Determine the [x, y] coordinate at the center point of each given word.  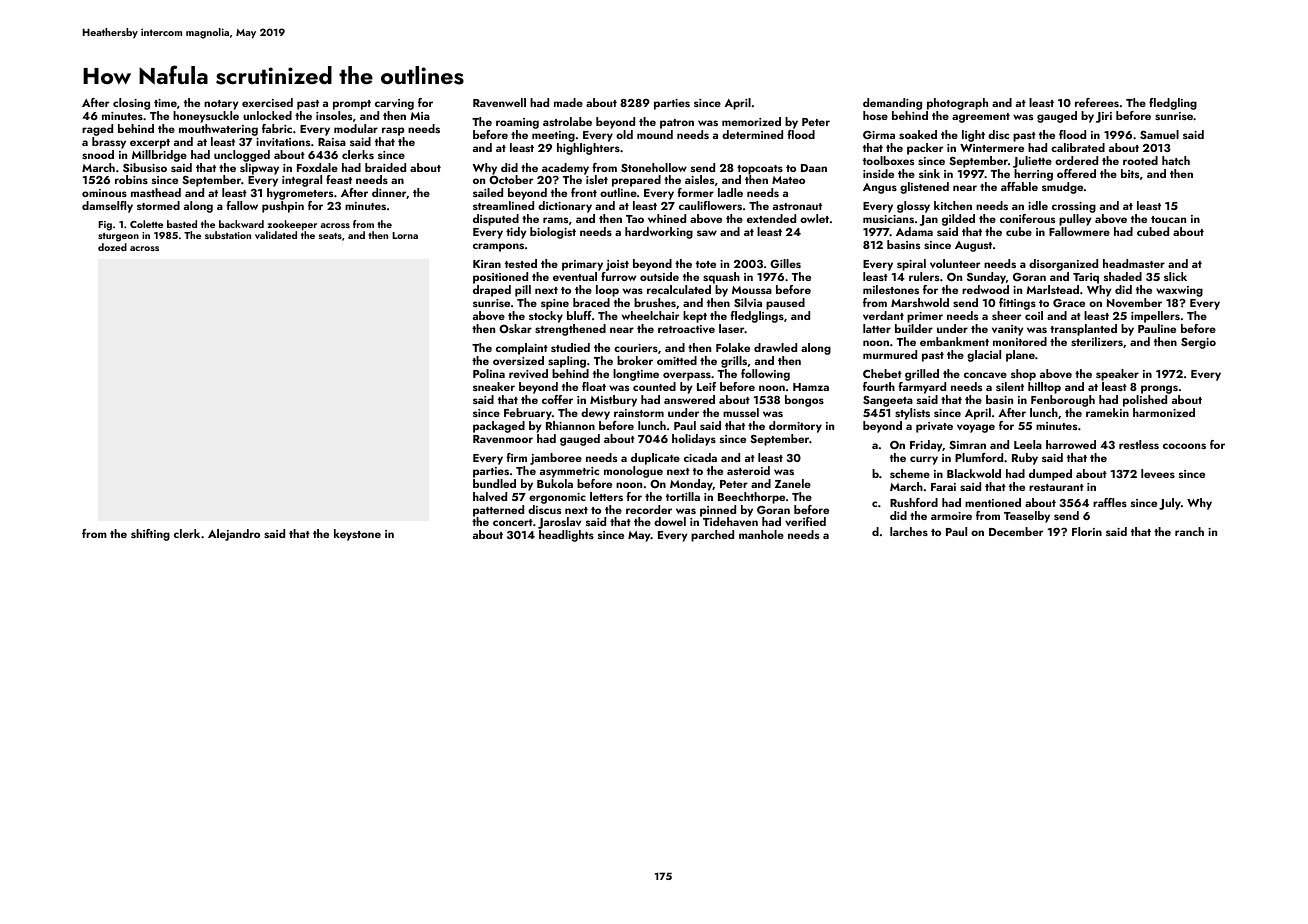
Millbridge [159, 156]
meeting [553, 136]
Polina [489, 373]
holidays [694, 440]
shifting [150, 535]
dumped [1050, 475]
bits [1130, 173]
